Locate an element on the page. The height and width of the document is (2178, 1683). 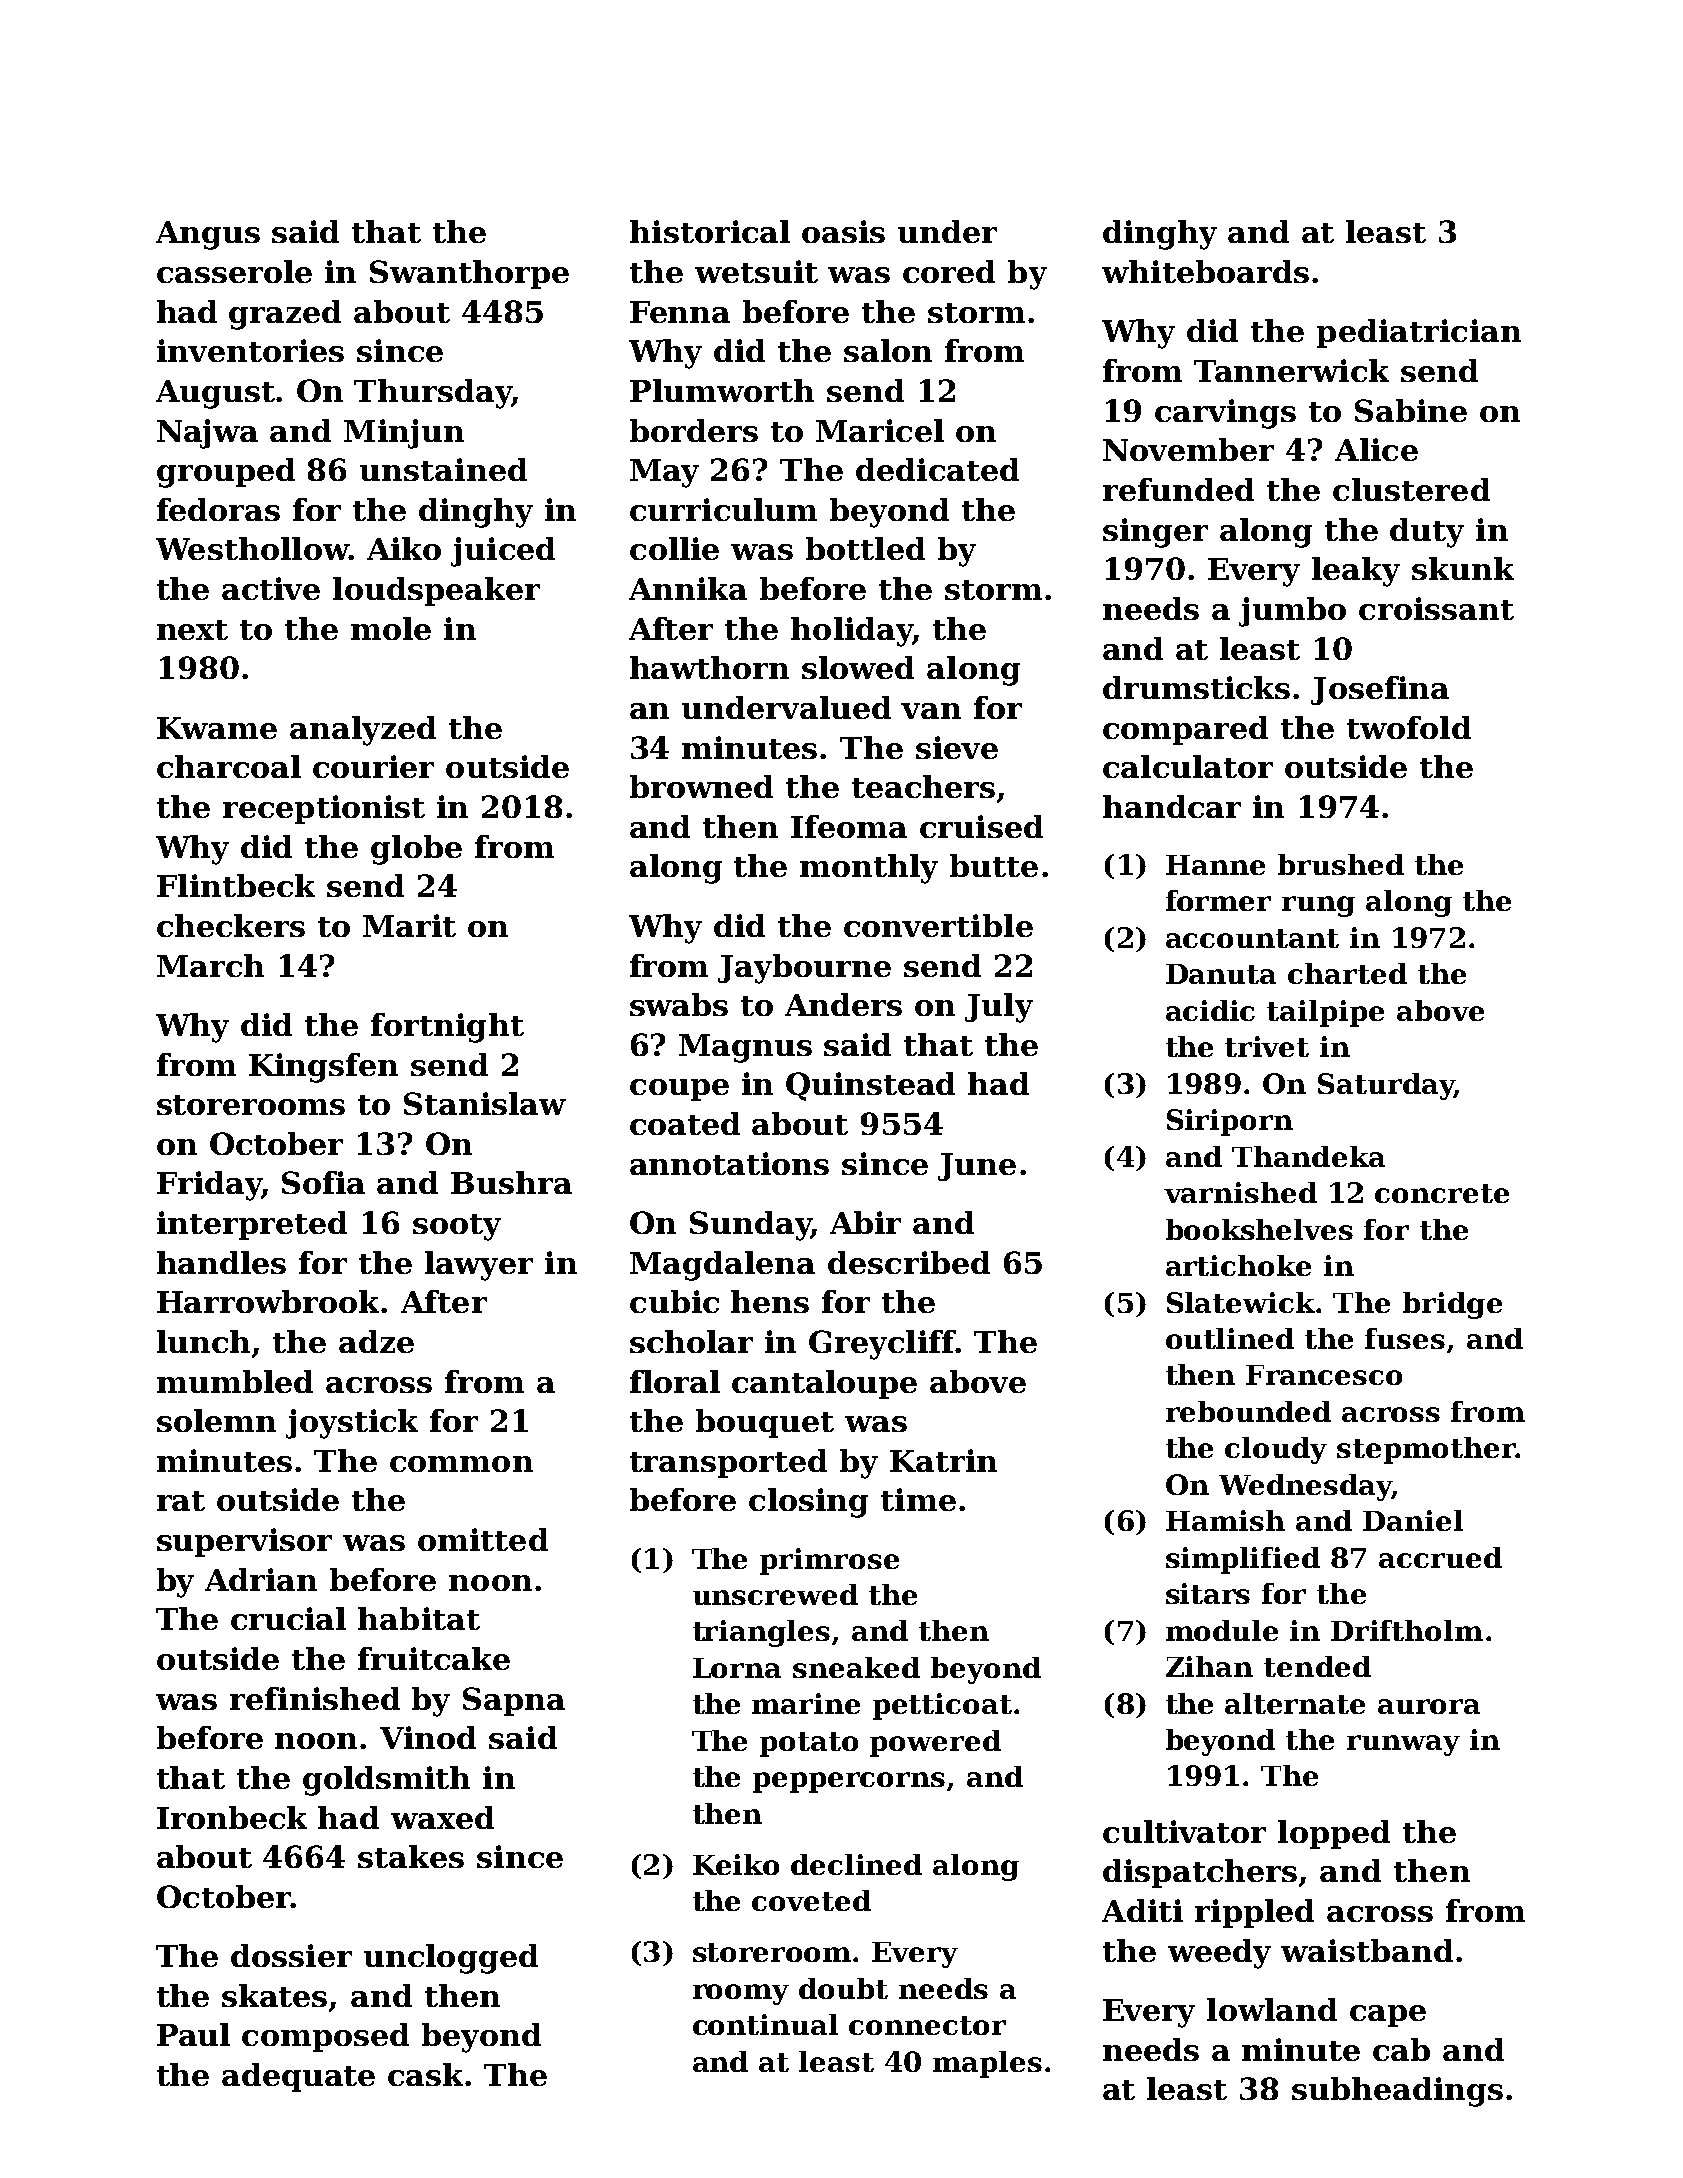
cask is located at coordinates (425, 2074).
